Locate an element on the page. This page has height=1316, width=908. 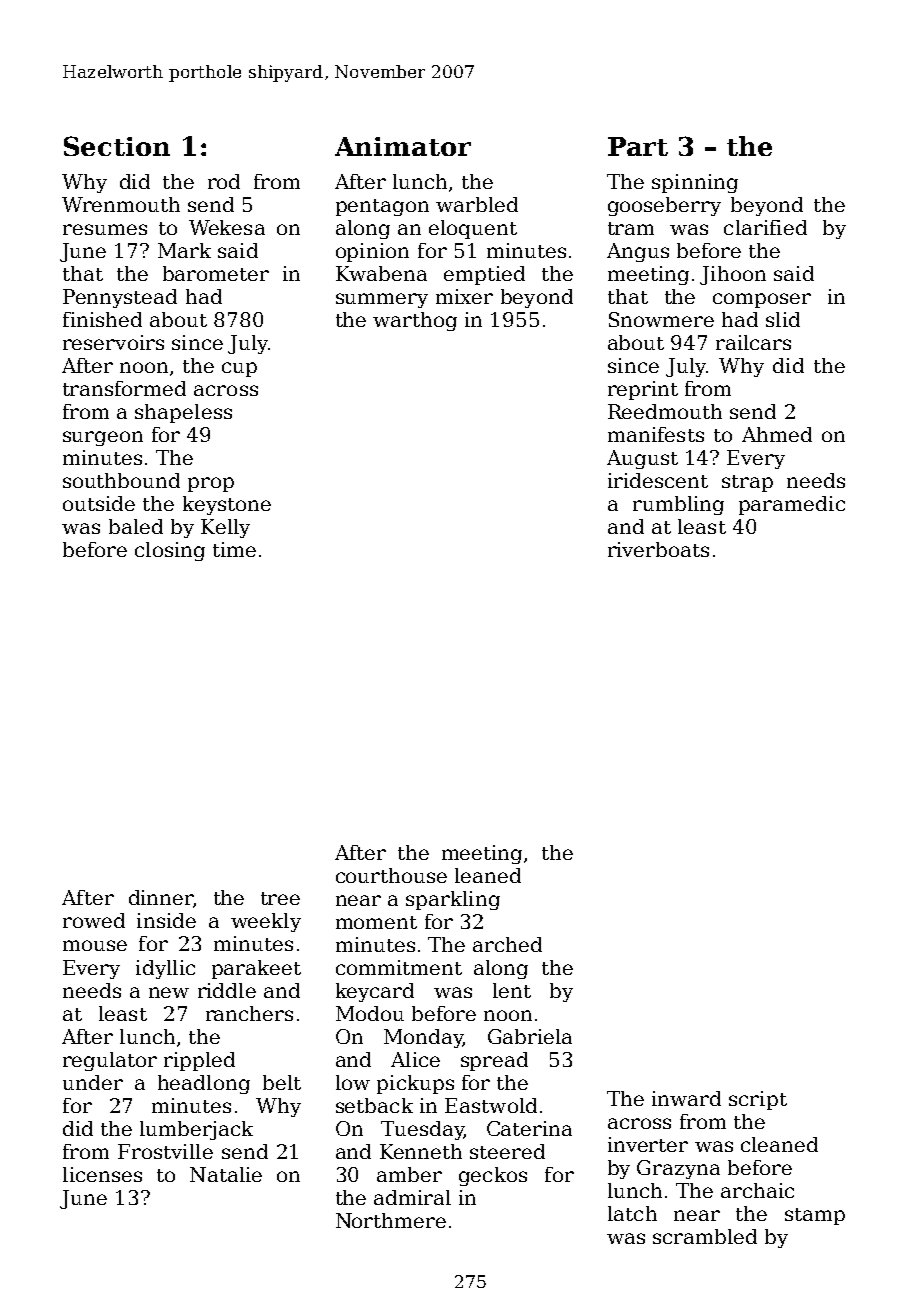
cup is located at coordinates (239, 369).
